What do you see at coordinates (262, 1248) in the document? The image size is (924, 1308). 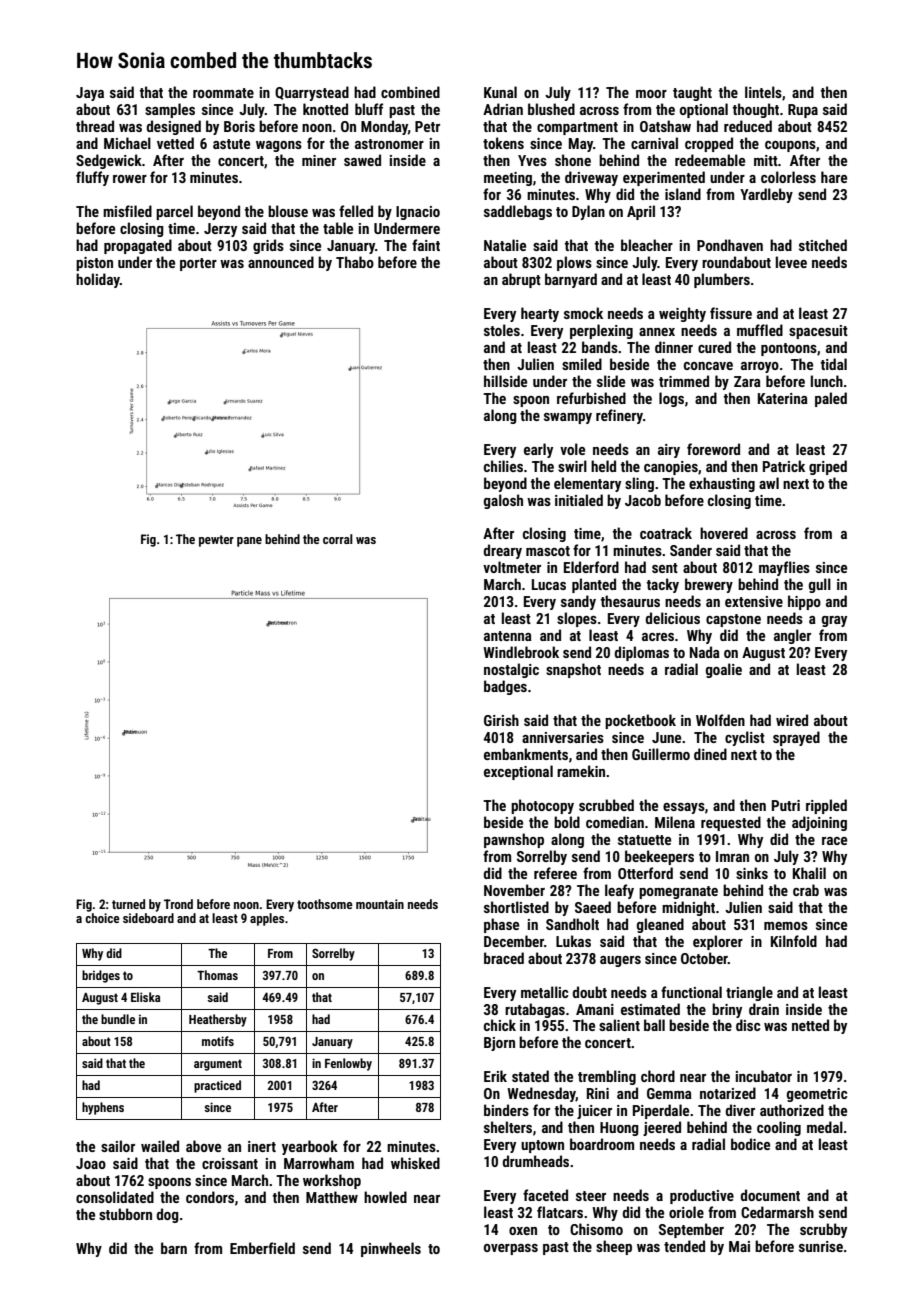 I see `Emberfield` at bounding box center [262, 1248].
